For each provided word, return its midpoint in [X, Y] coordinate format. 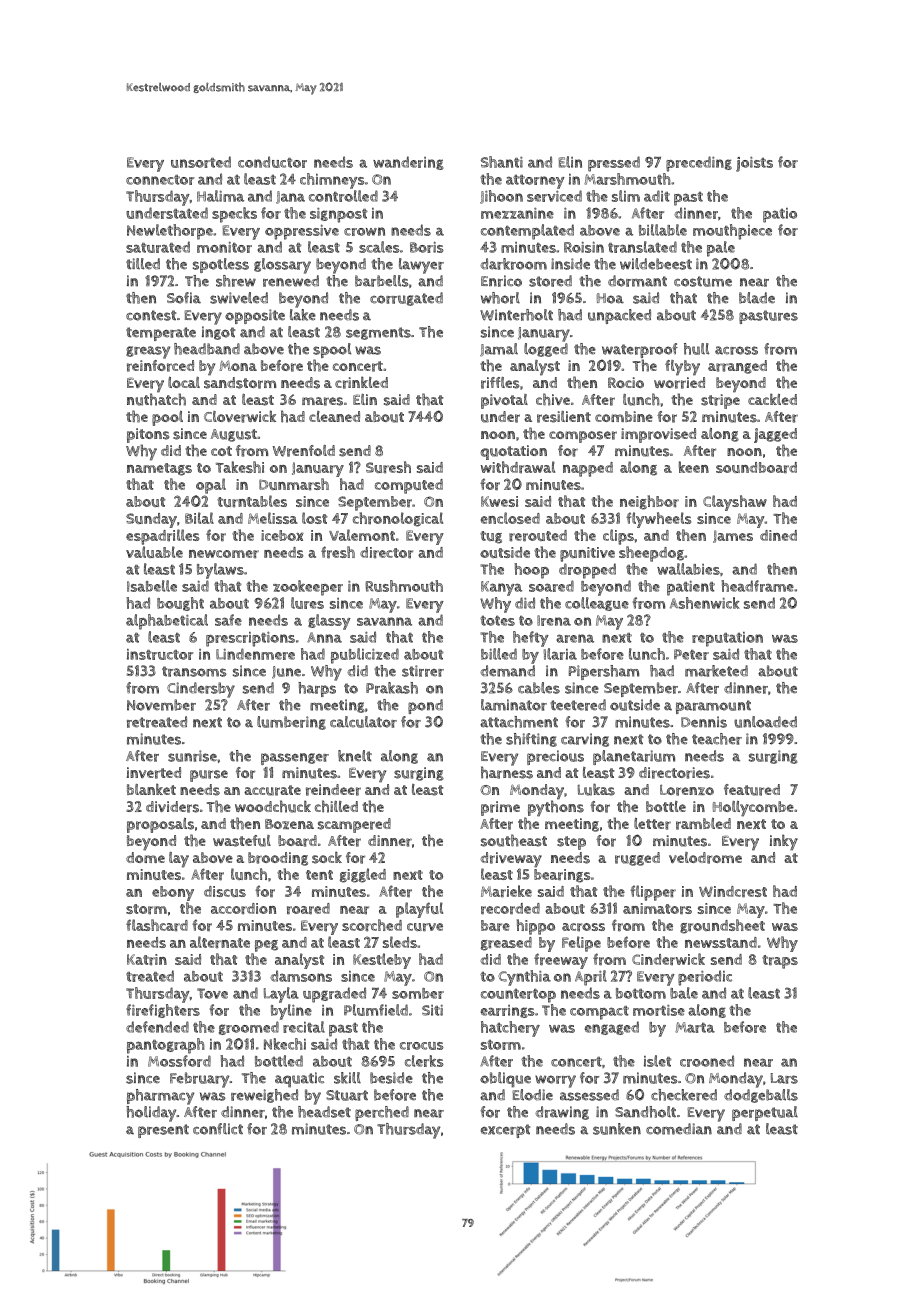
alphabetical [167, 622]
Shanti [502, 162]
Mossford [179, 1061]
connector [160, 180]
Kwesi [499, 501]
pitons [148, 435]
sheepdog [651, 554]
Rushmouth [404, 586]
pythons [556, 808]
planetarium [634, 757]
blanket [151, 789]
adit [657, 196]
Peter [691, 654]
